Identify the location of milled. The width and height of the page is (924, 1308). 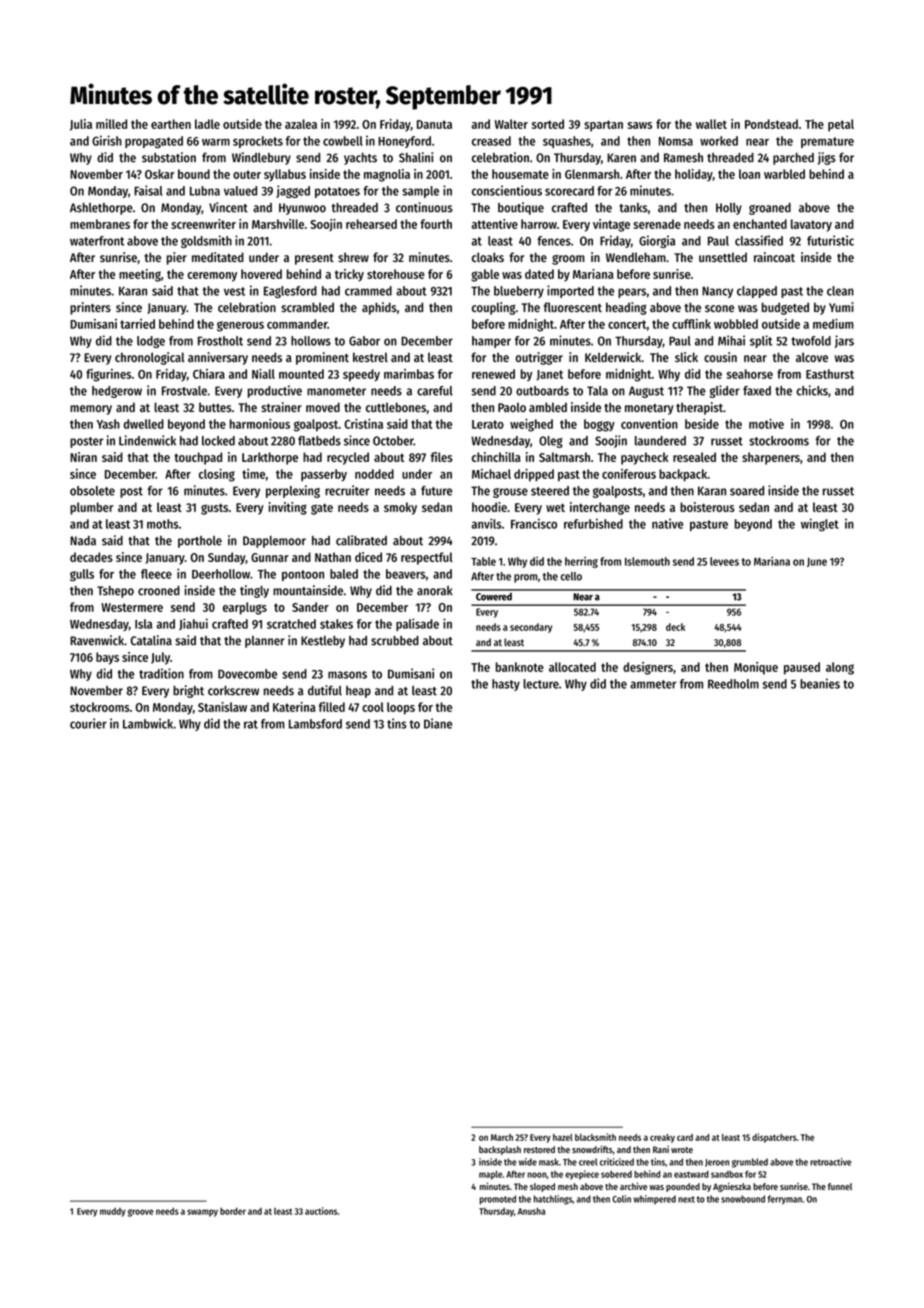
(111, 124).
